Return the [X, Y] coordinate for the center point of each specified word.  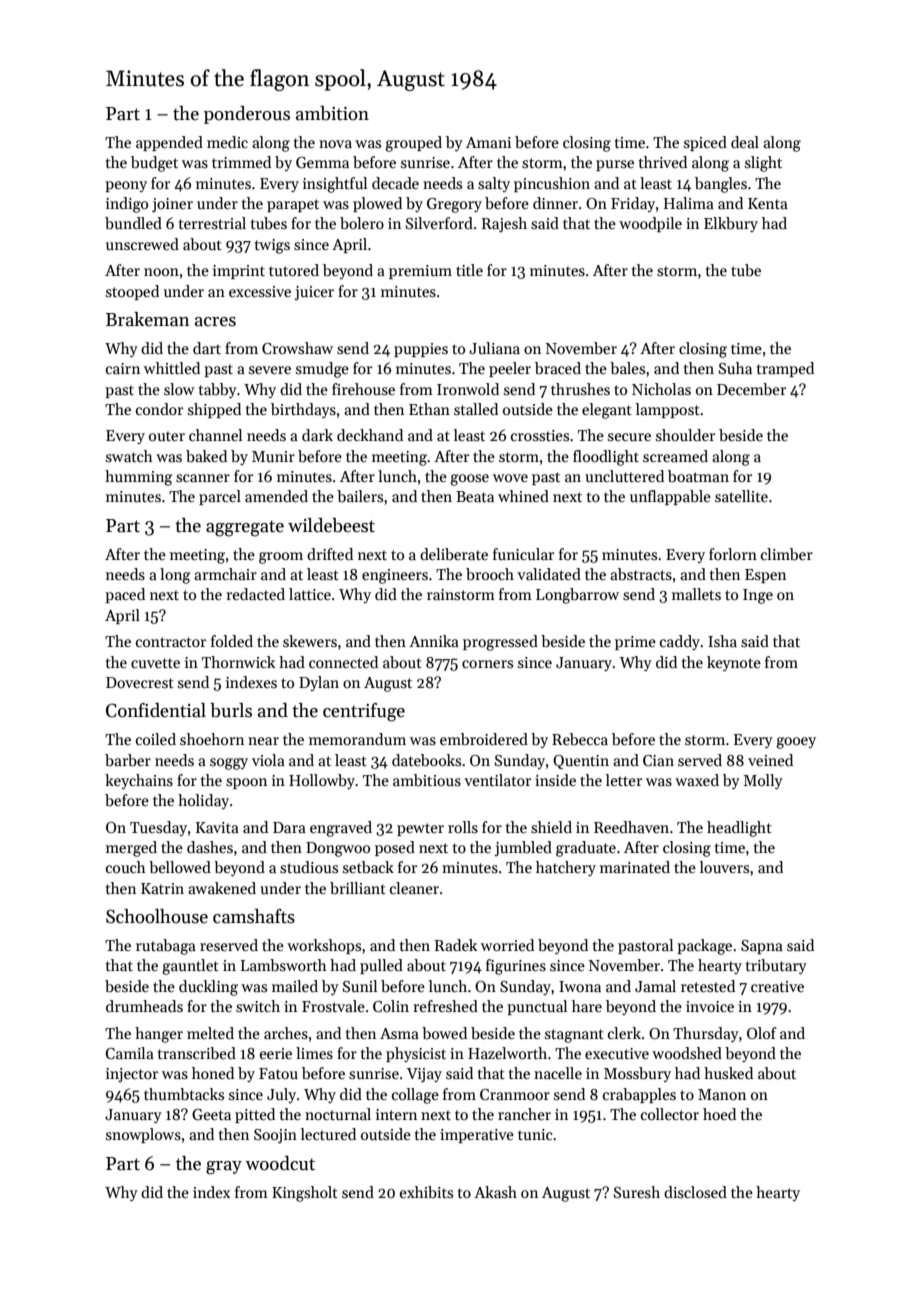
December [751, 389]
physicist [416, 1054]
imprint [239, 272]
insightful [335, 185]
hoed [719, 1114]
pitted [255, 1115]
